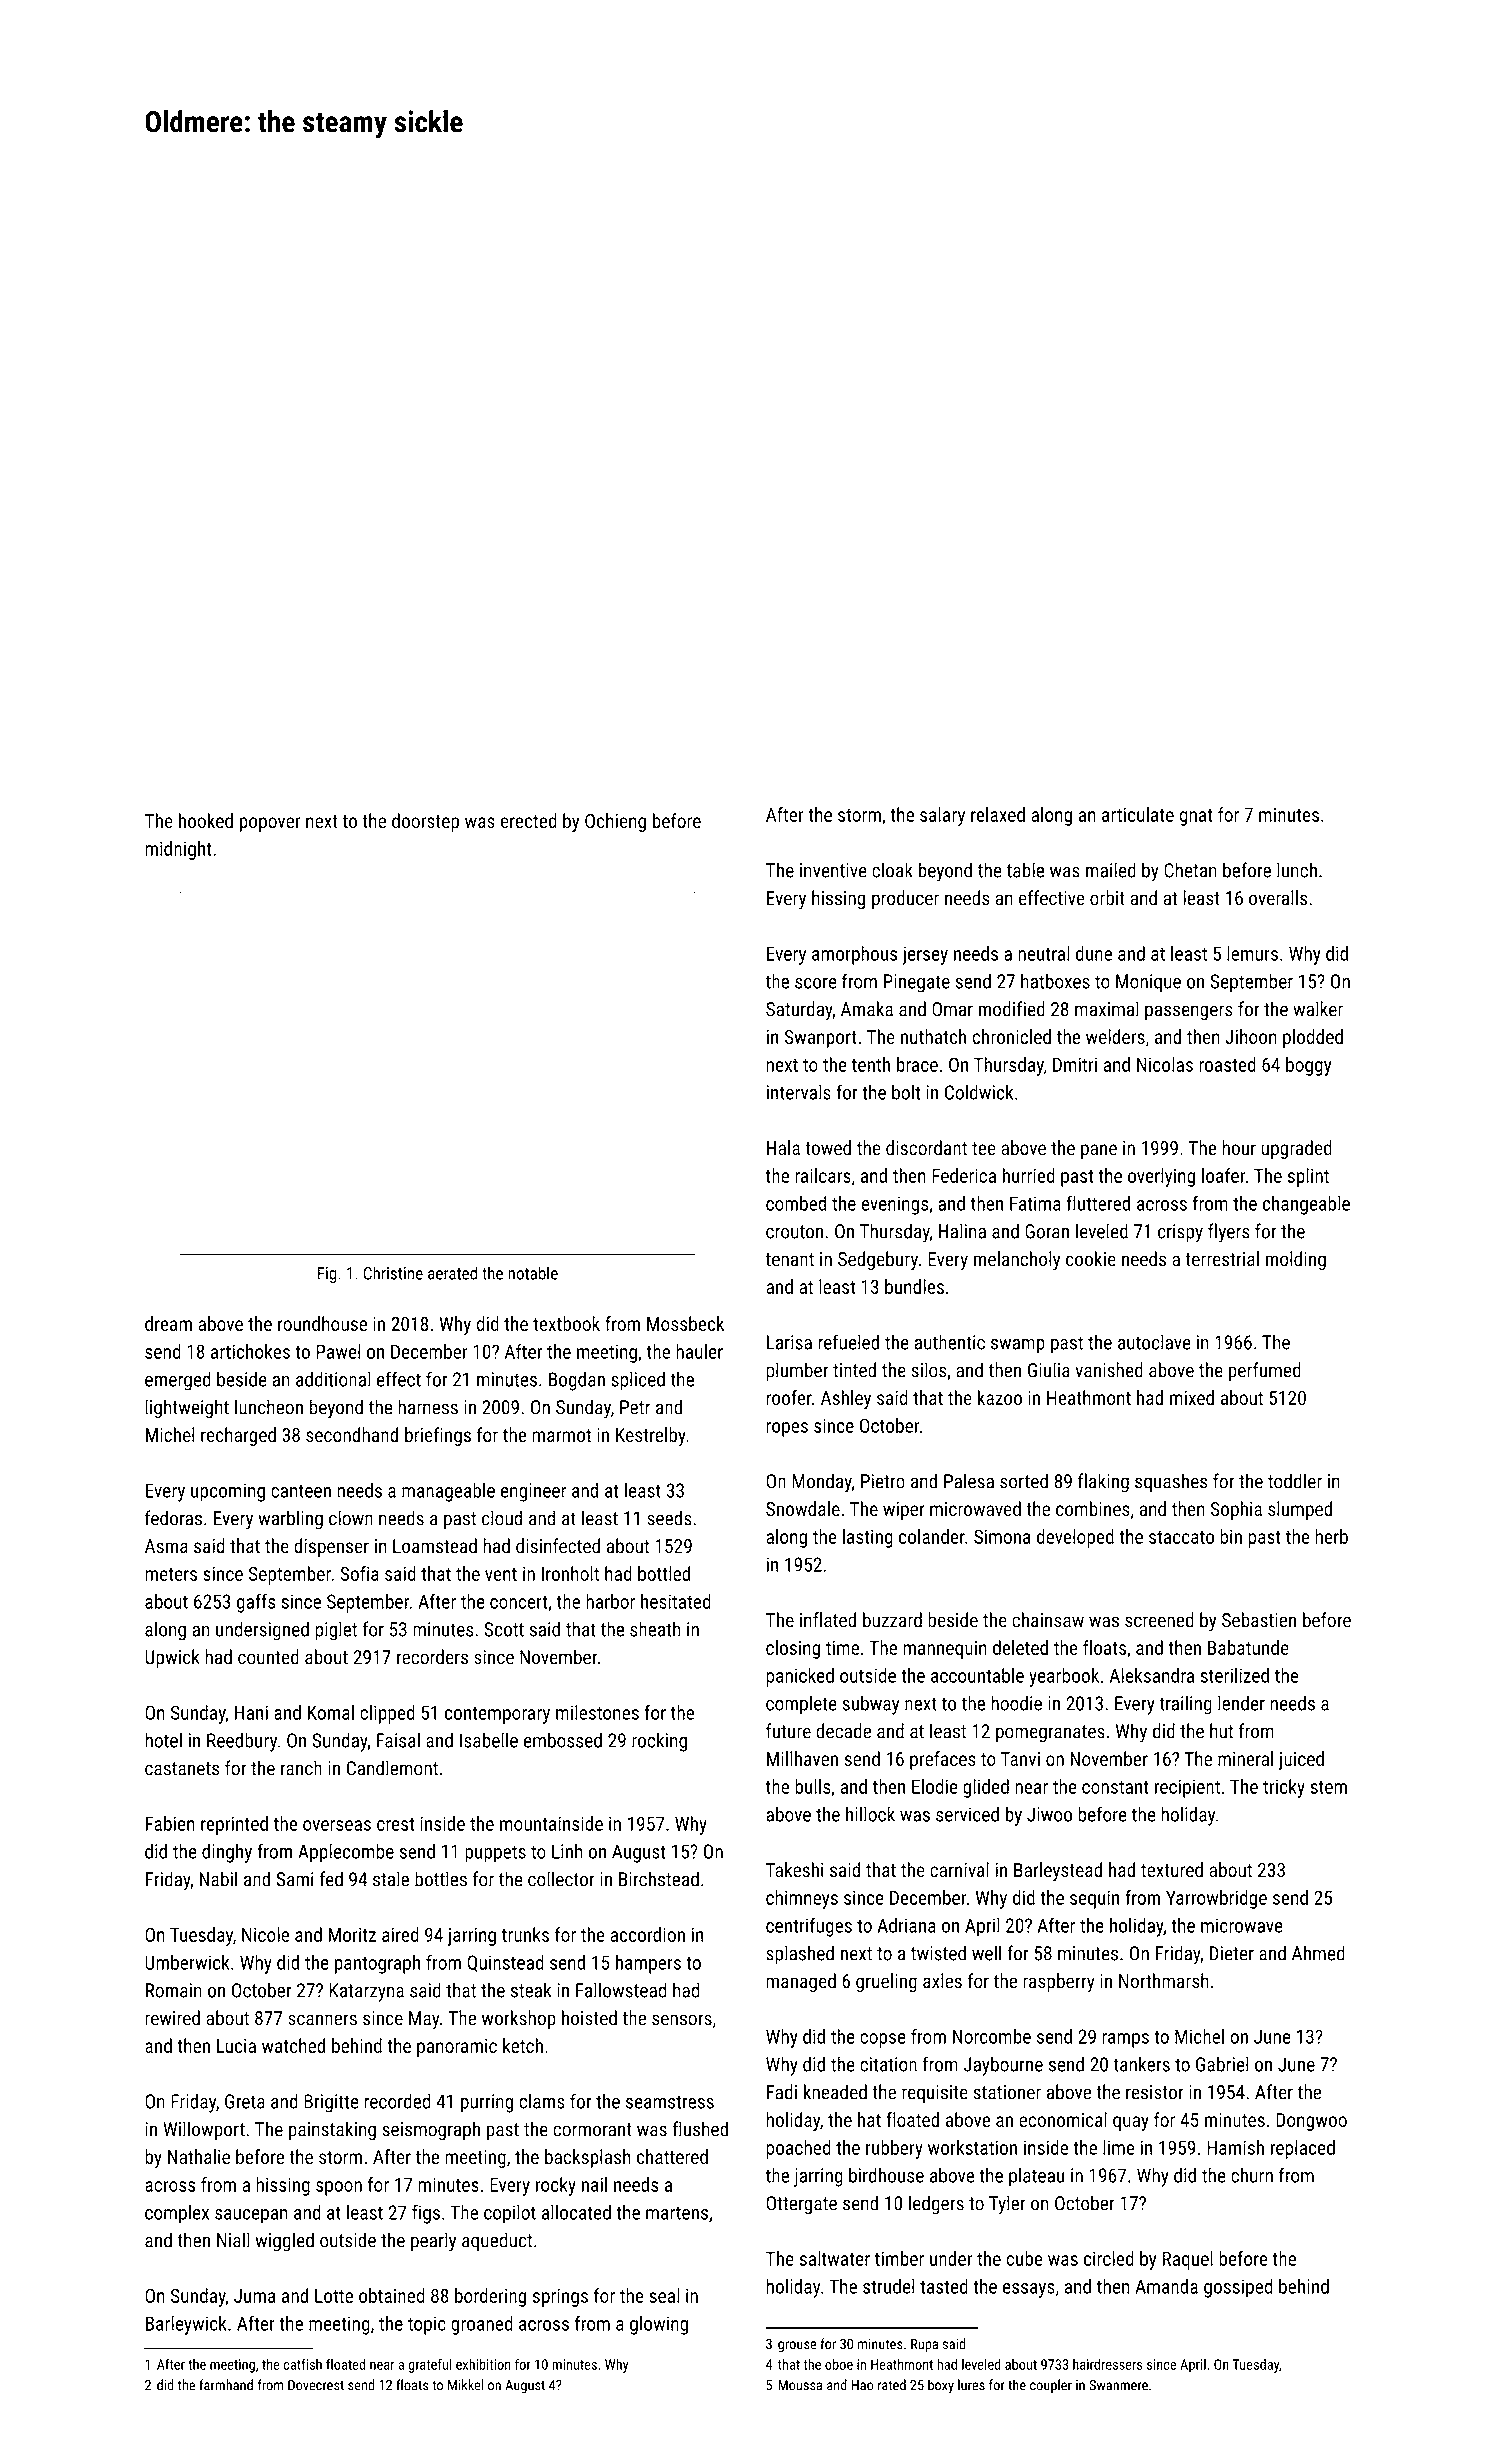 This screenshot has width=1496, height=2464. Describe the element at coordinates (1229, 1233) in the screenshot. I see `flyers` at that location.
